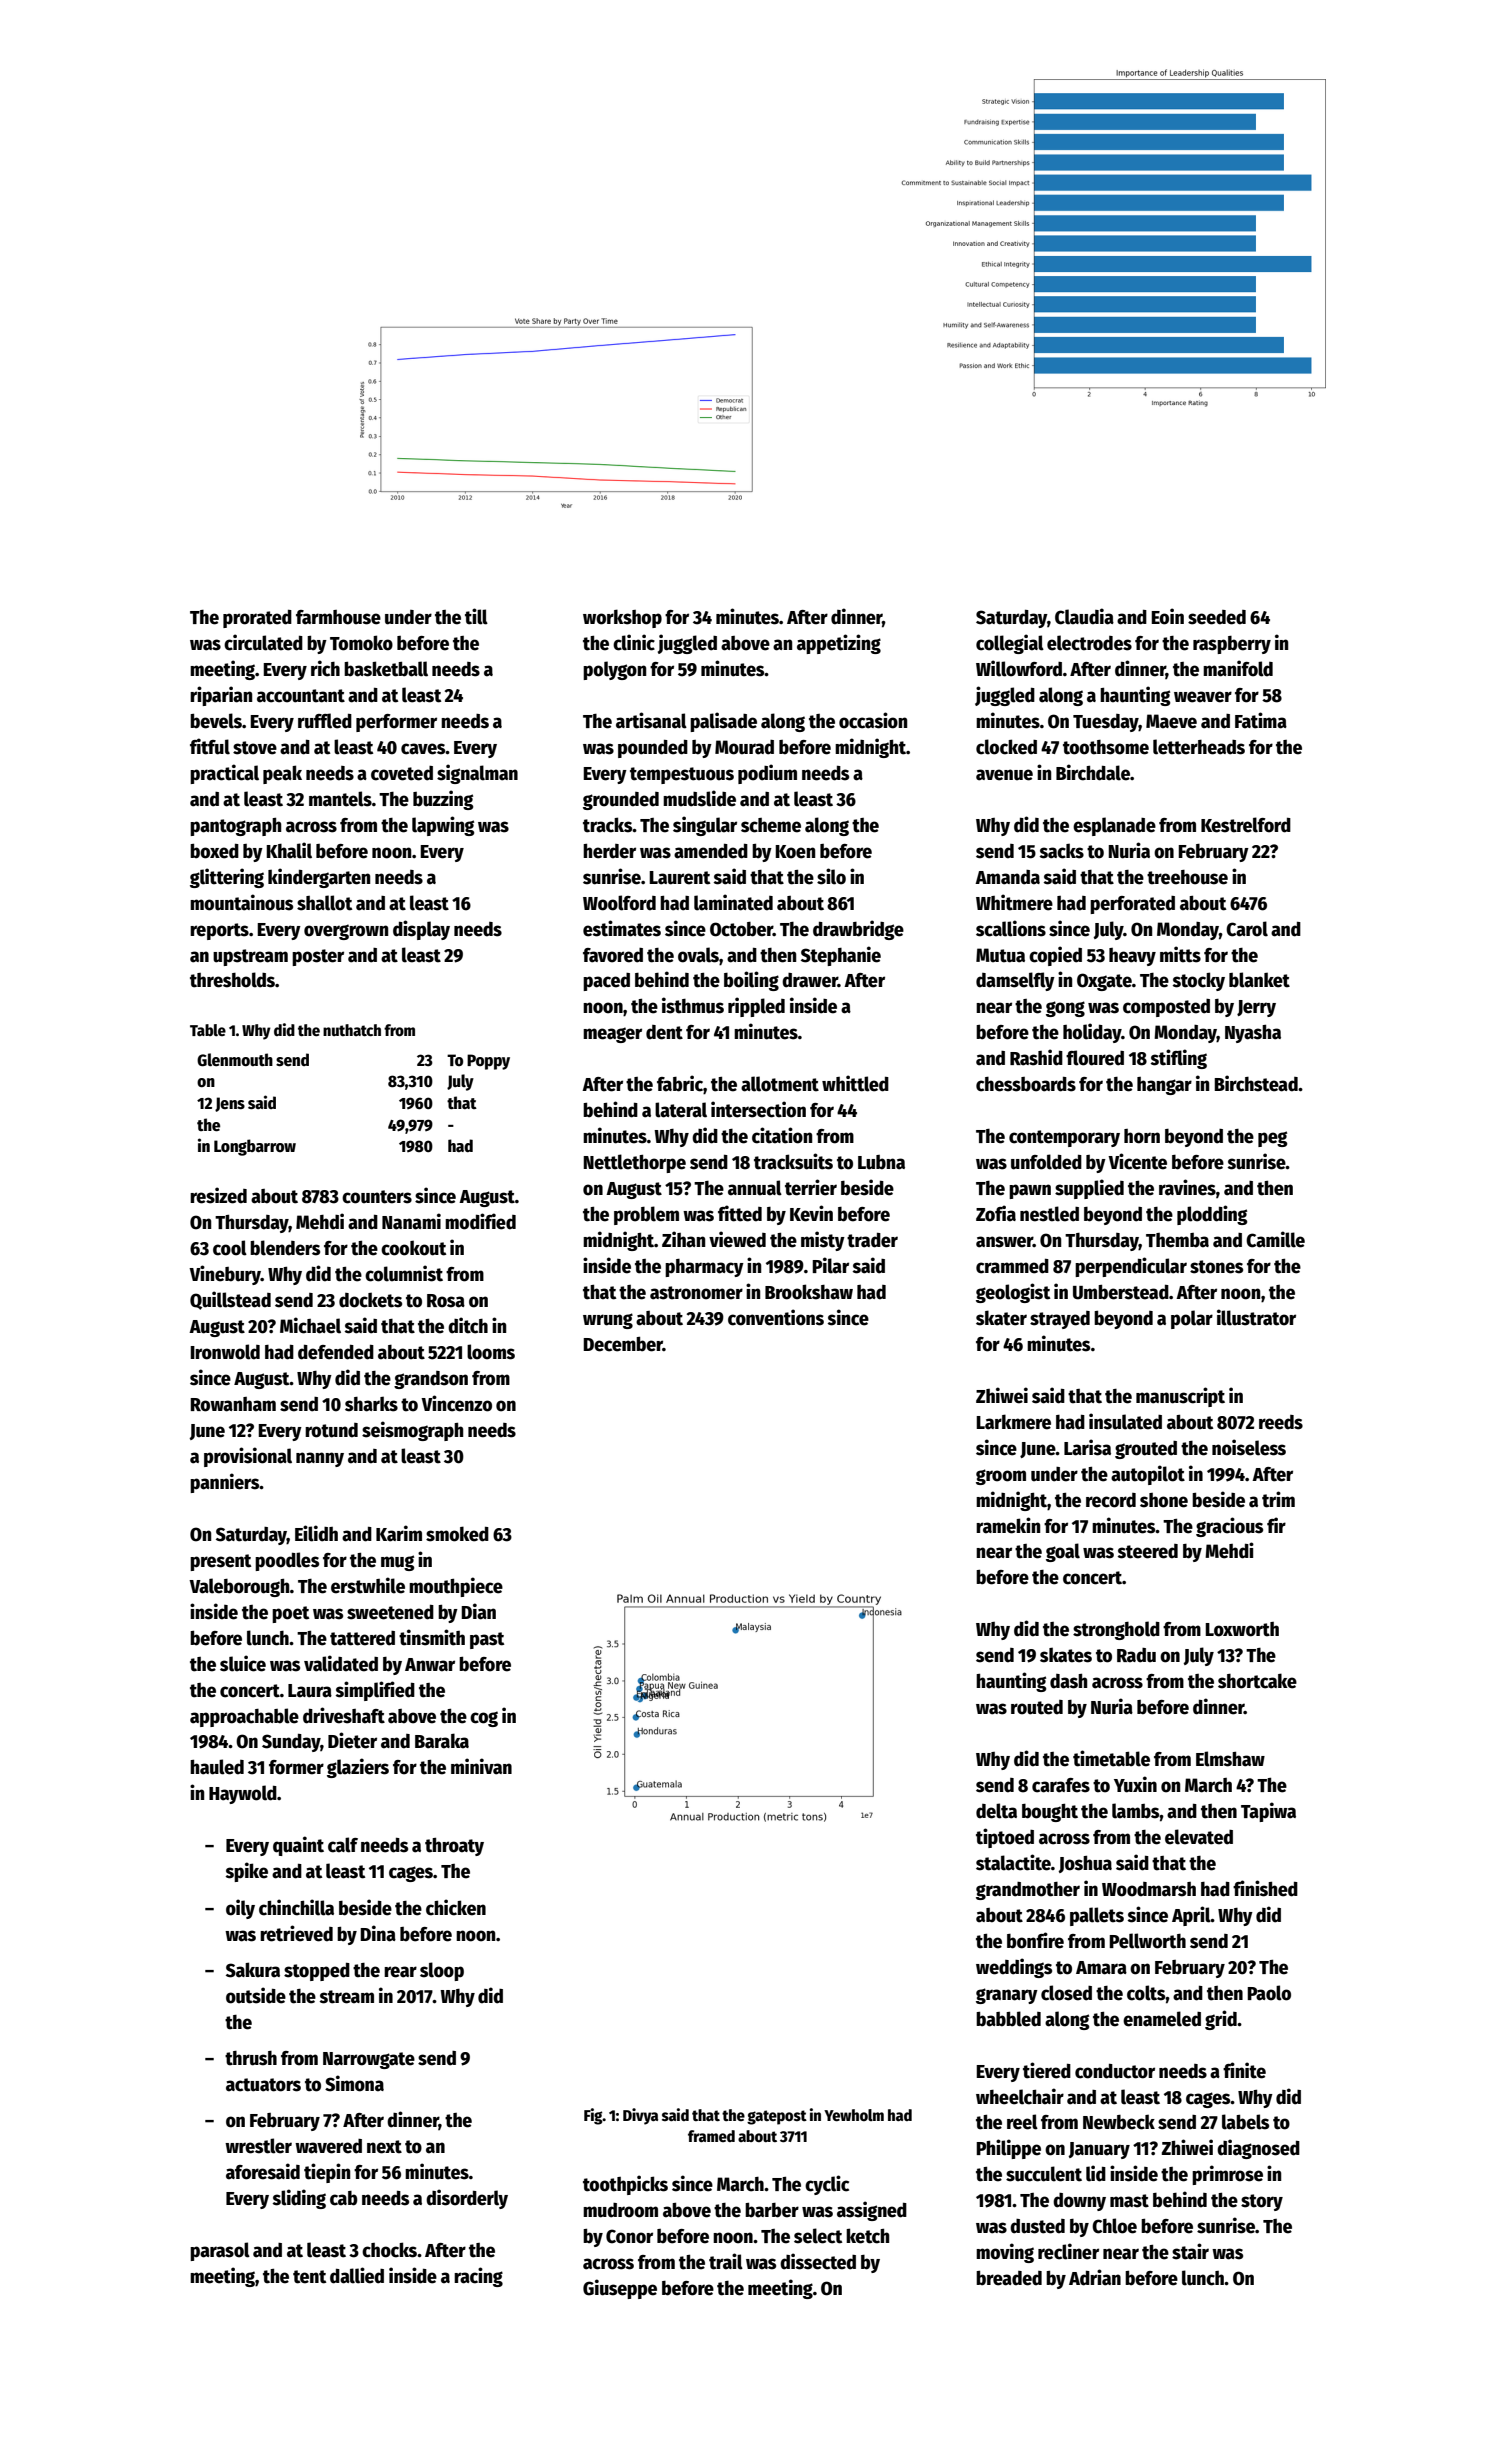 This document has width=1496, height=2464. What do you see at coordinates (225, 1352) in the document?
I see `Ironwold` at bounding box center [225, 1352].
